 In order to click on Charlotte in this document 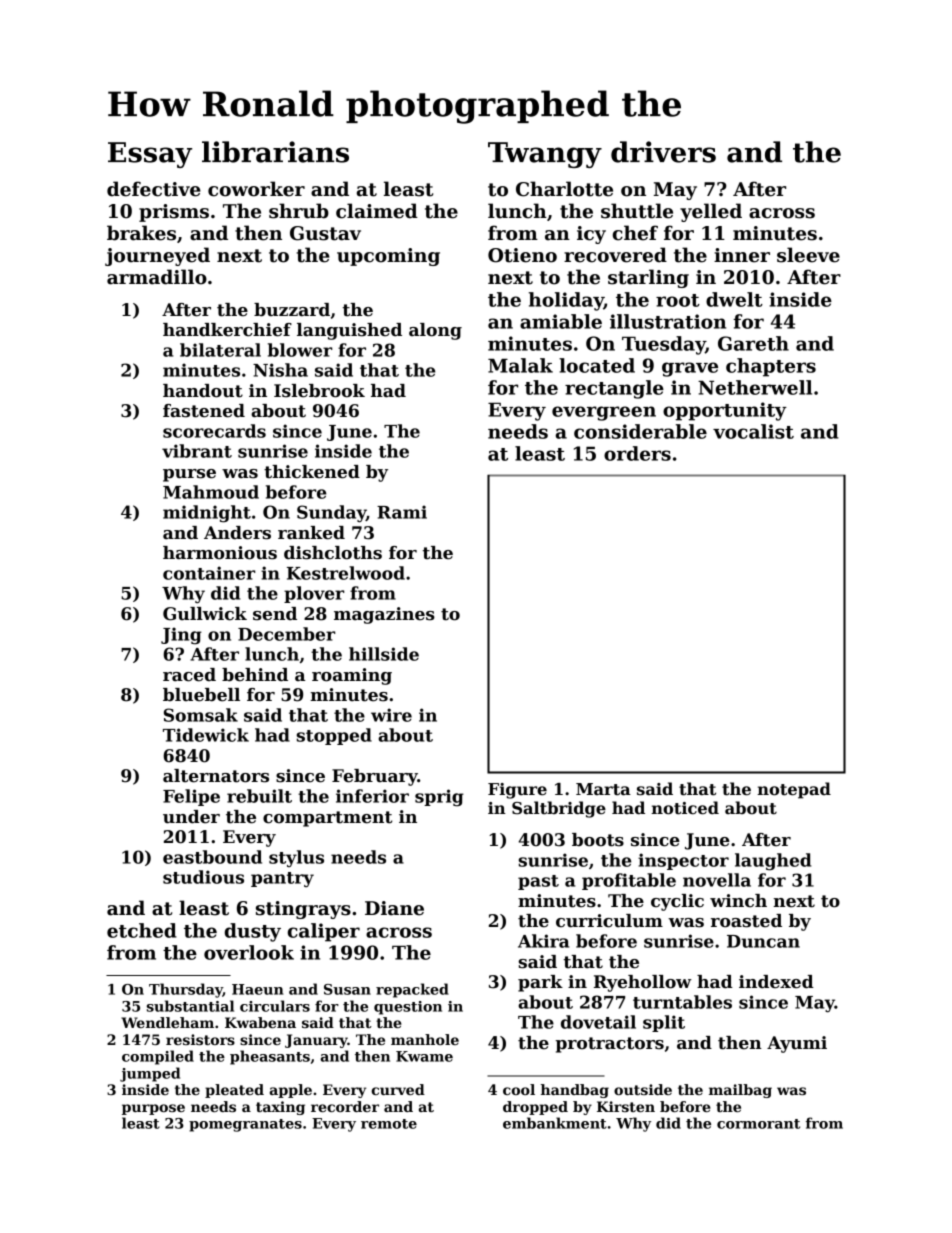, I will do `click(564, 189)`.
